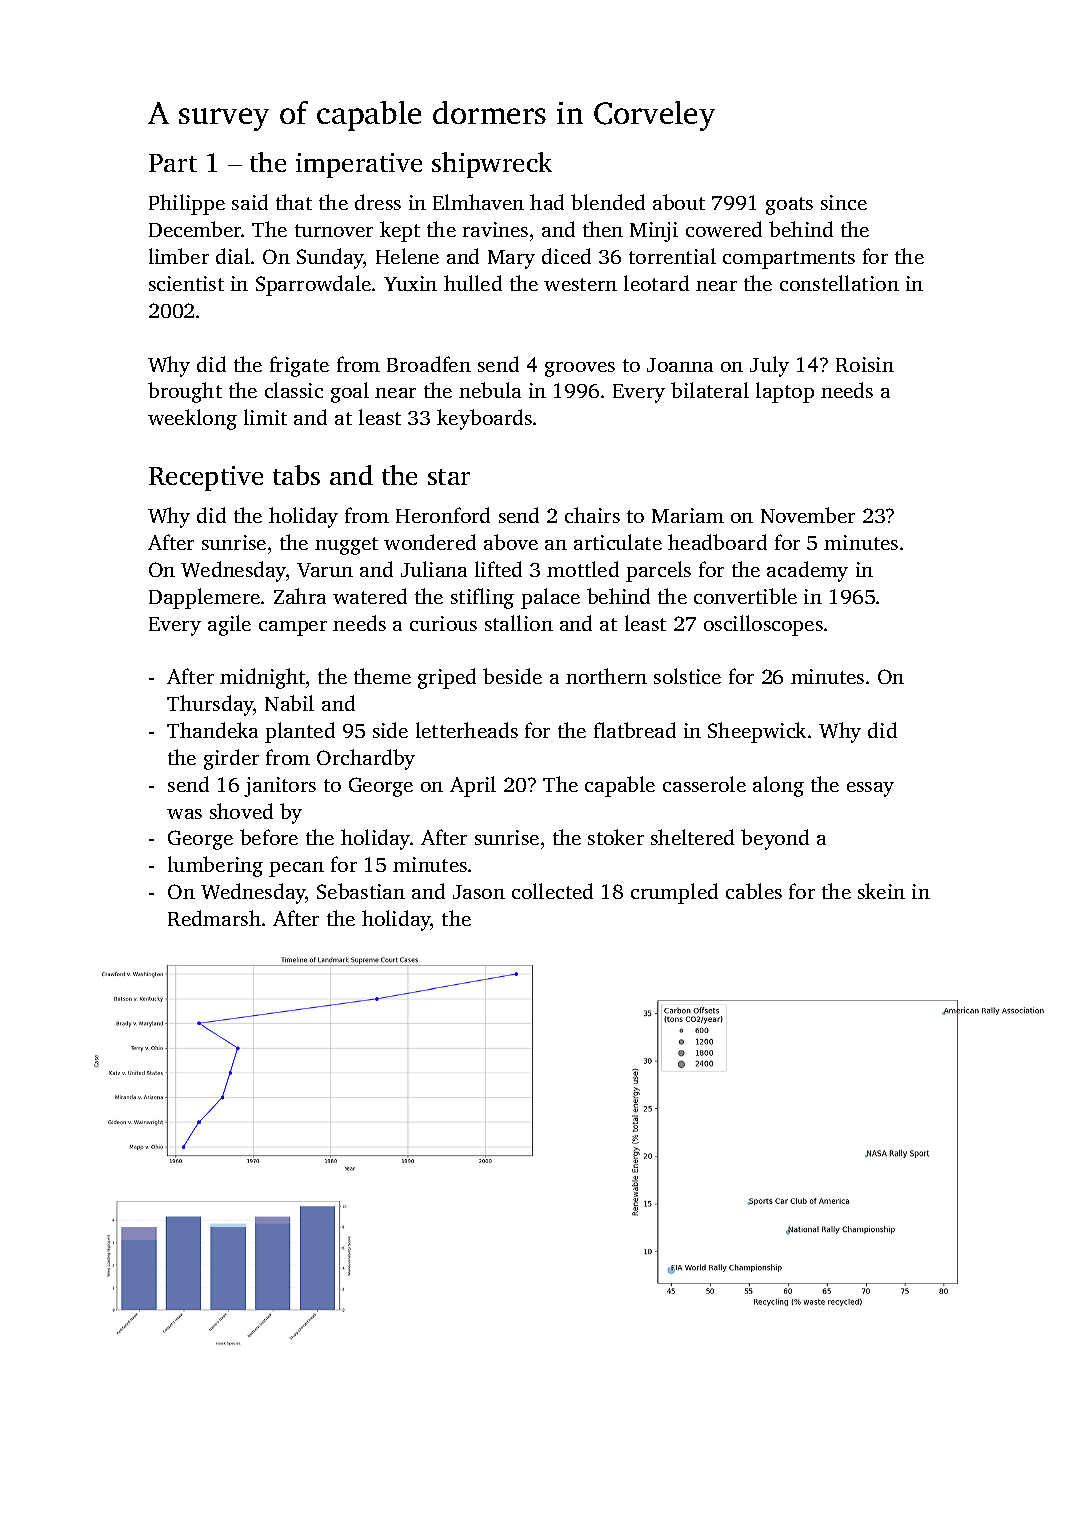 This document has height=1537, width=1082. Describe the element at coordinates (492, 165) in the document. I see `shipwreck` at that location.
